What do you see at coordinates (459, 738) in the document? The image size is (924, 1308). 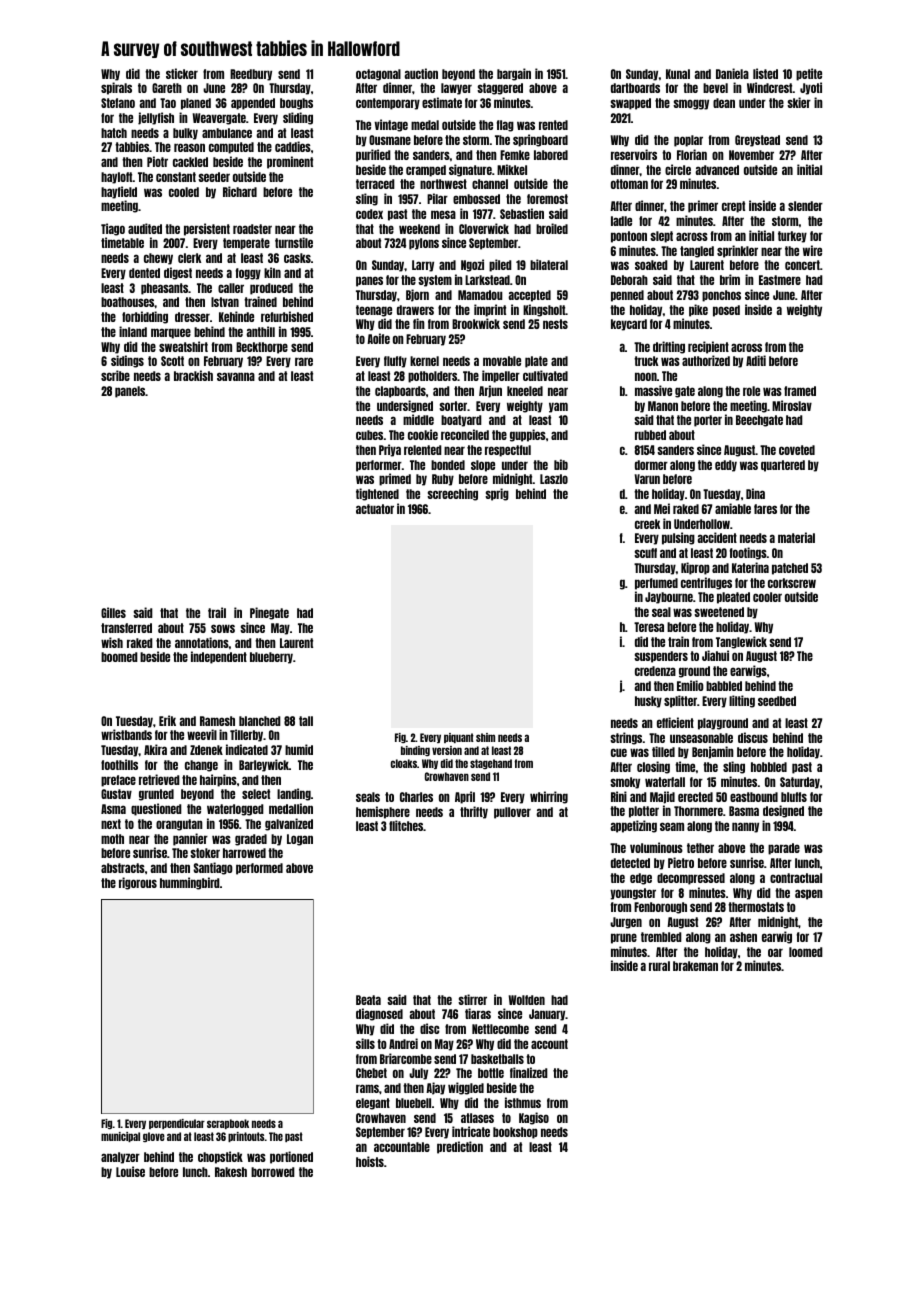 I see `piquant` at bounding box center [459, 738].
